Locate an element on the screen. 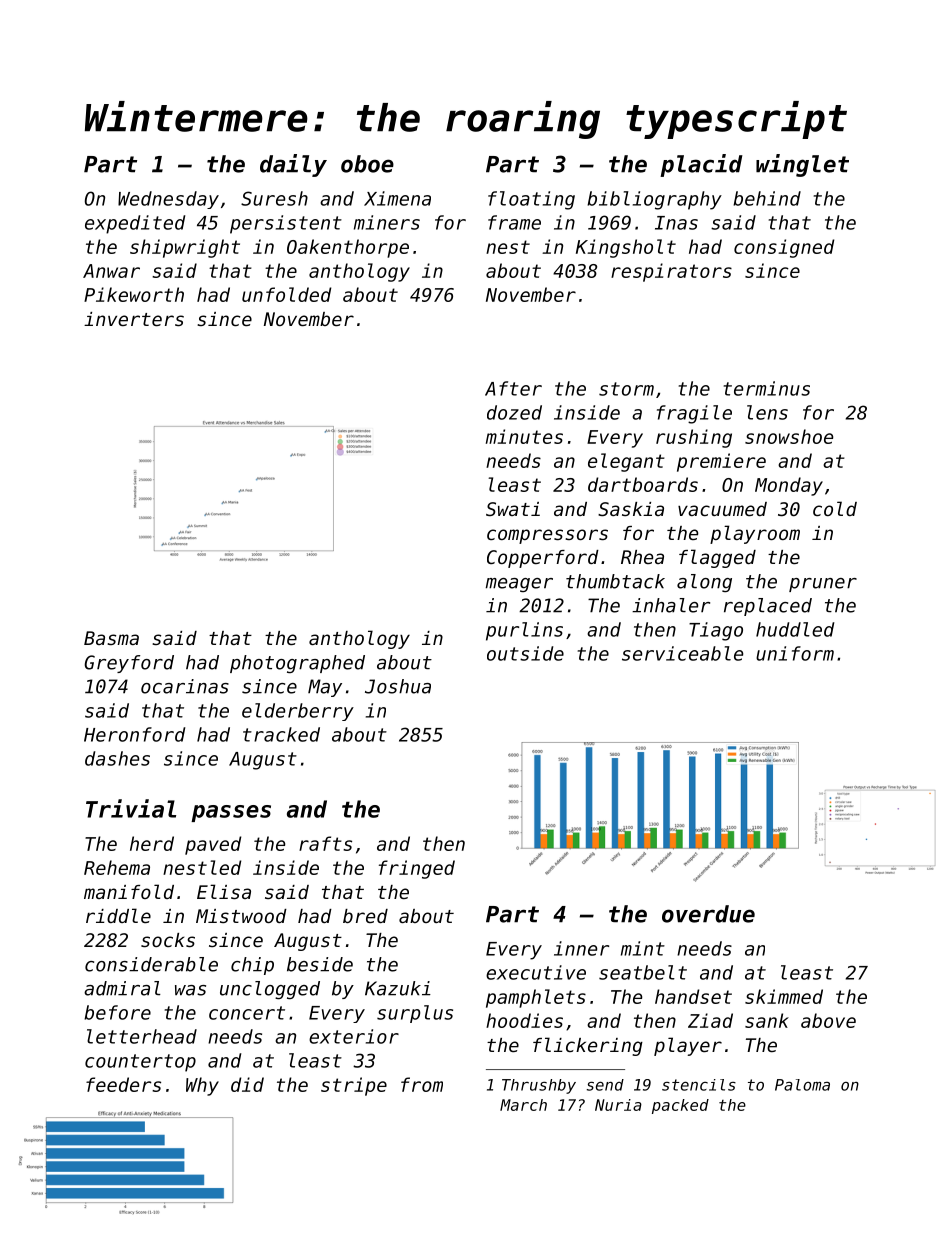 The height and width of the screenshot is (1233, 952). Kingsholt is located at coordinates (626, 248).
